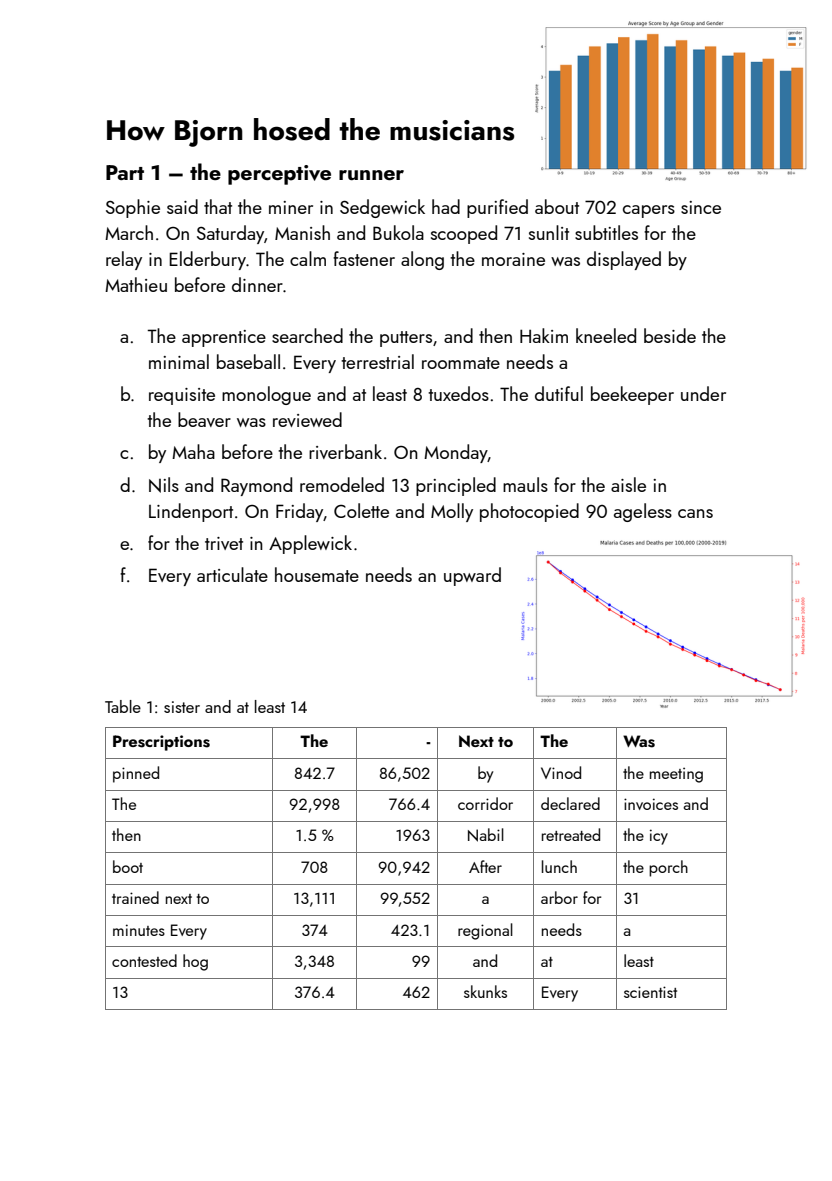 This page has height=1181, width=832. I want to click on Part, so click(125, 172).
